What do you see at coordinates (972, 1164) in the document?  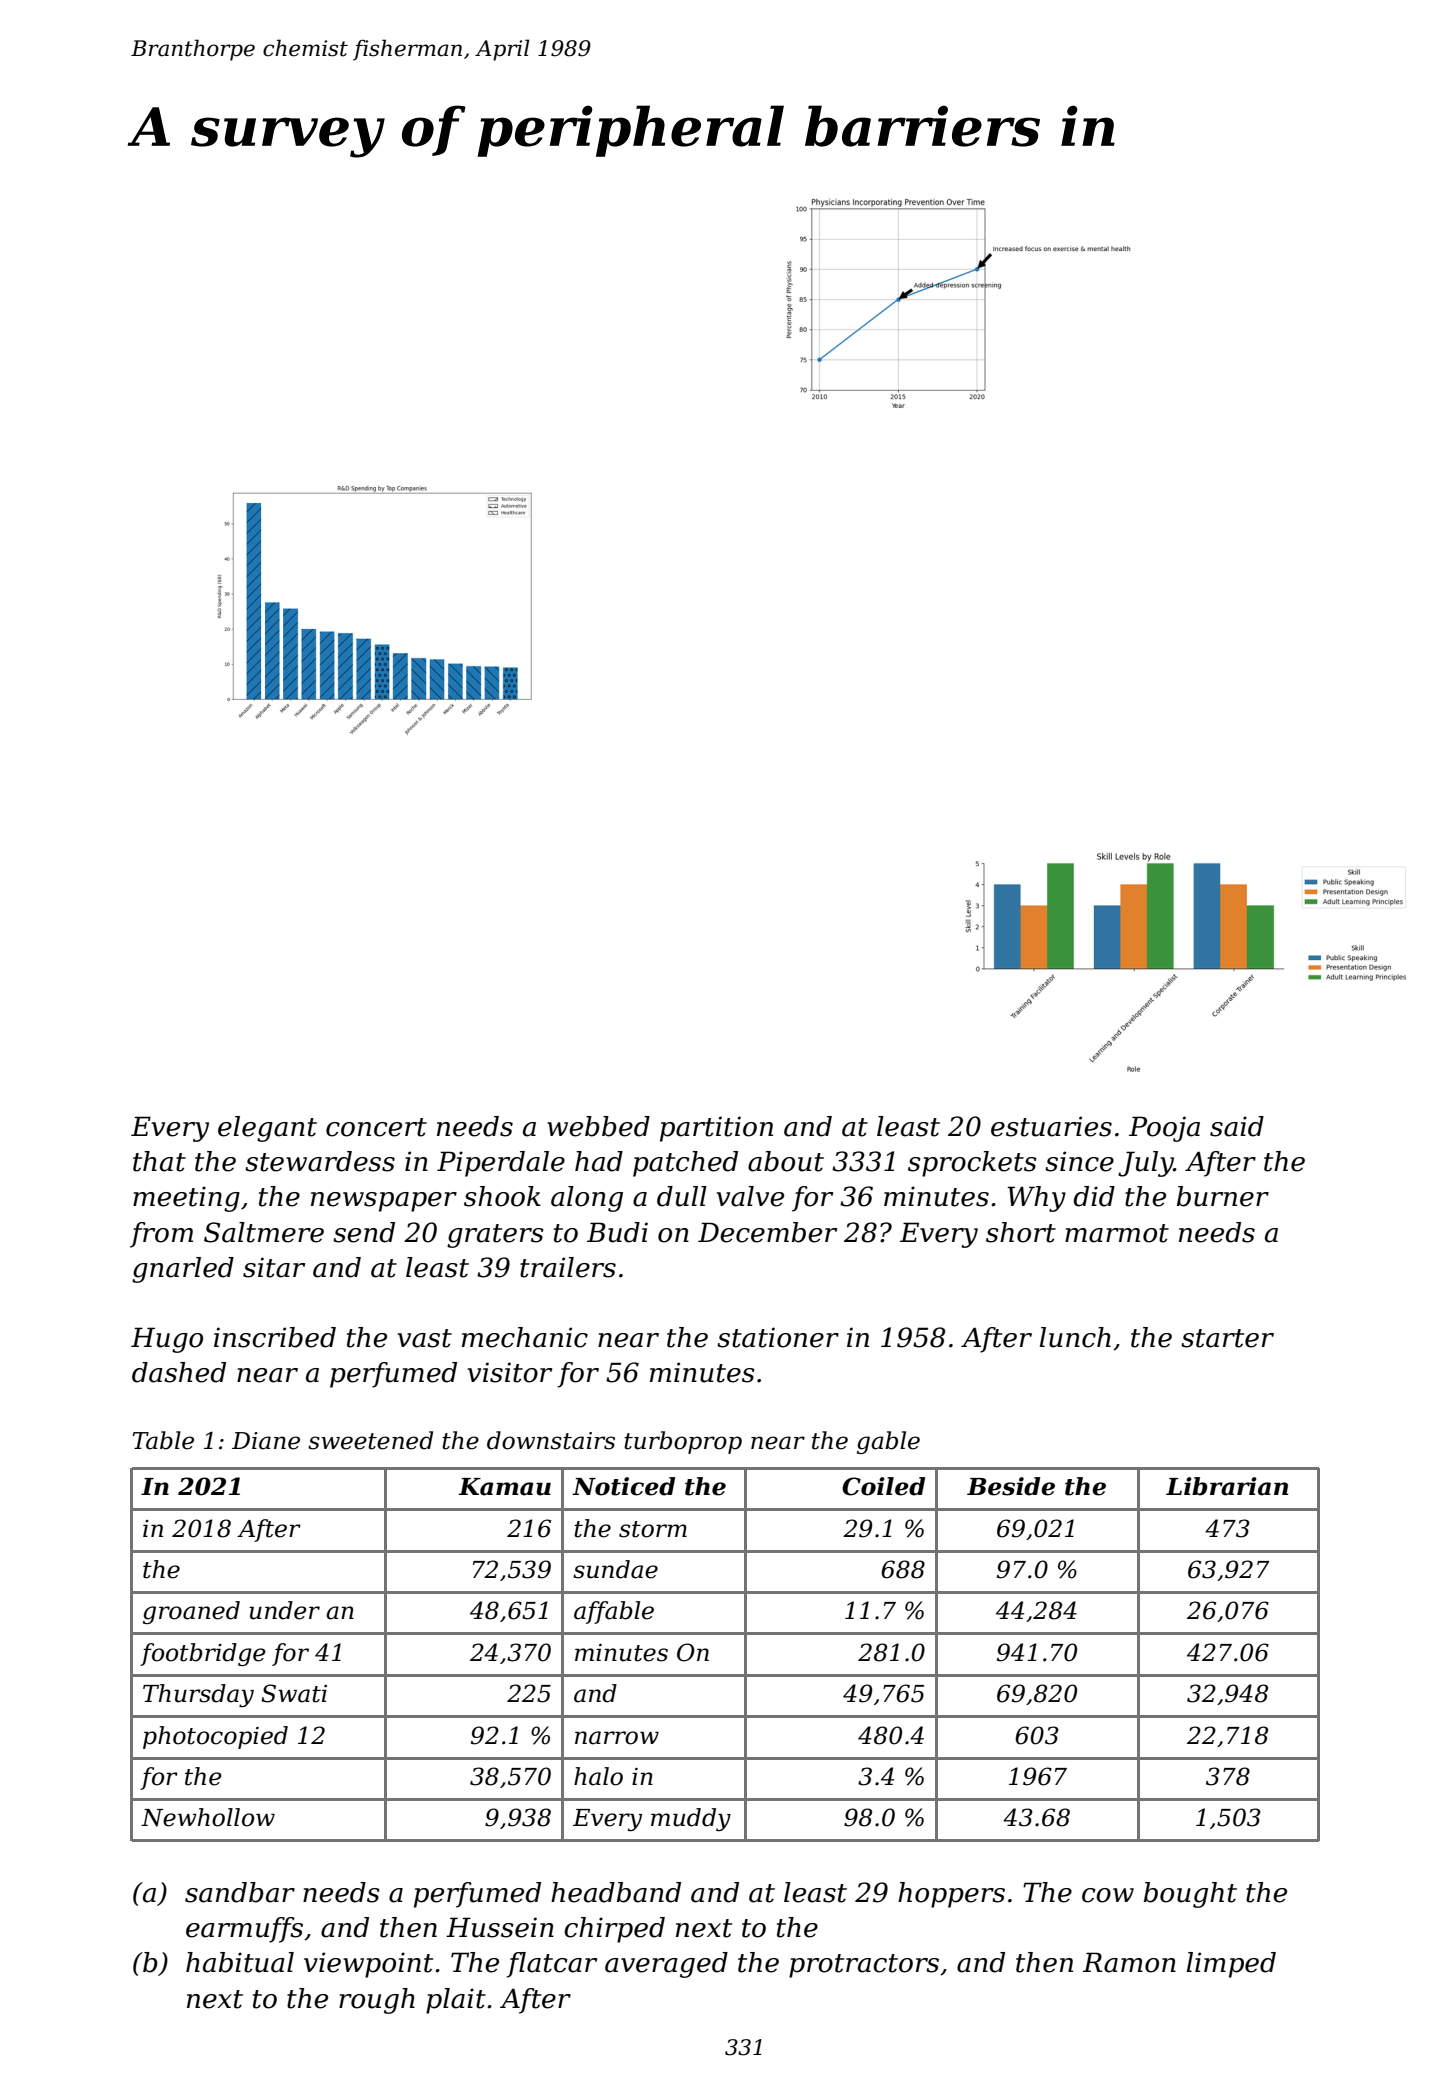 I see `sprockets` at bounding box center [972, 1164].
